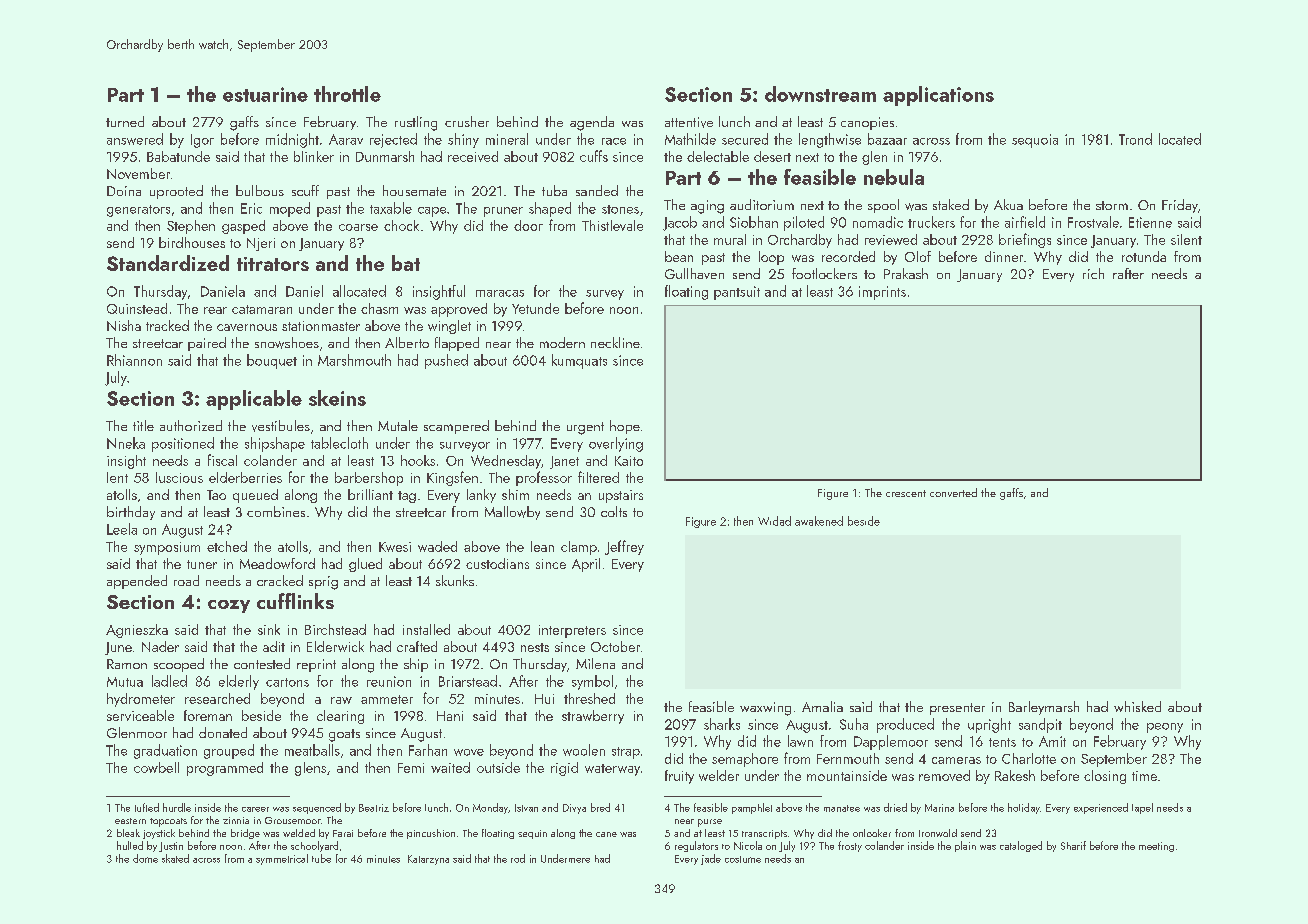 The height and width of the page is (924, 1308). Describe the element at coordinates (1156, 847) in the page. I see `meeting` at that location.
